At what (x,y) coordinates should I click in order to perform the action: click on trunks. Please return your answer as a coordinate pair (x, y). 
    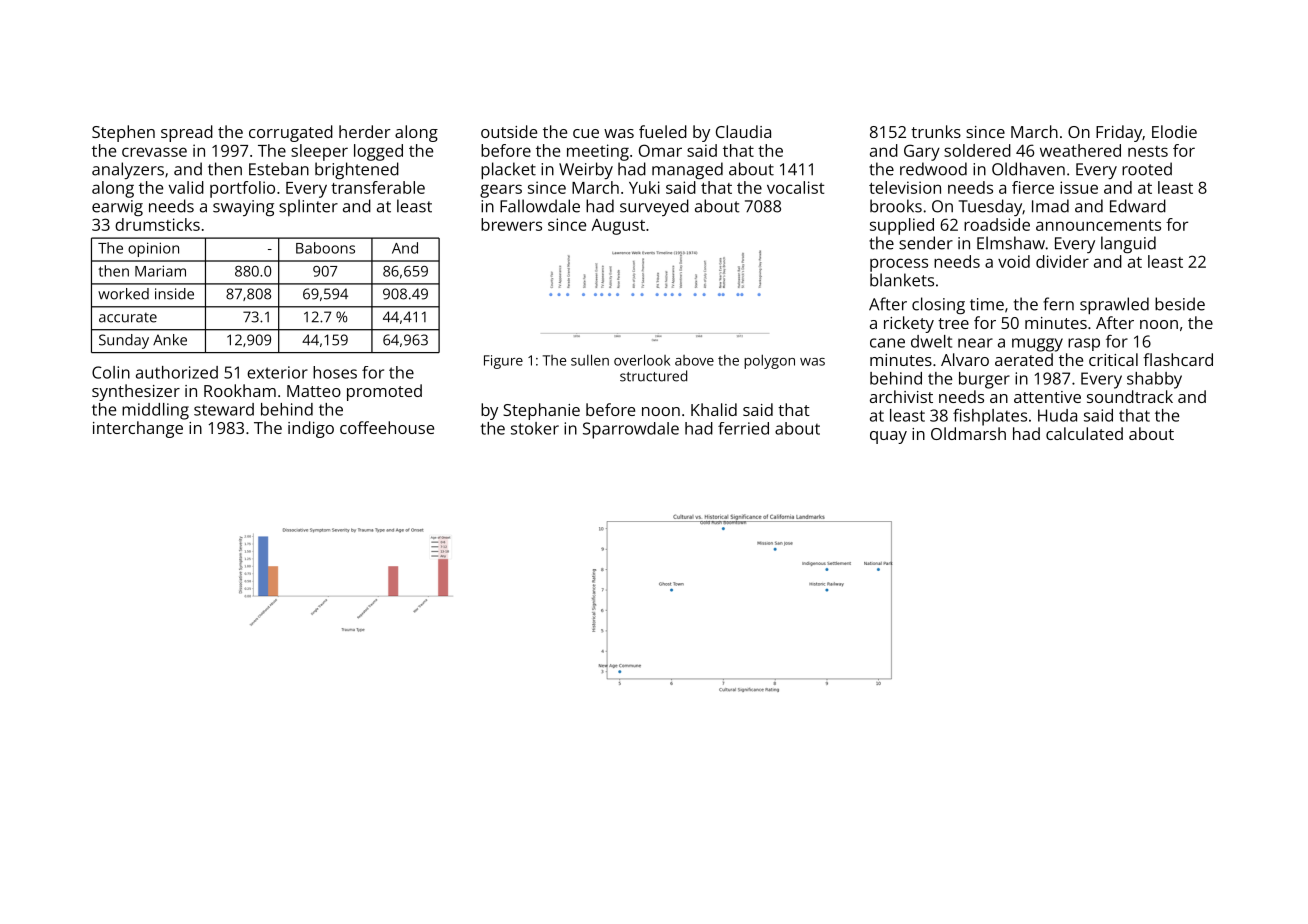
    Looking at the image, I should click on (936, 131).
